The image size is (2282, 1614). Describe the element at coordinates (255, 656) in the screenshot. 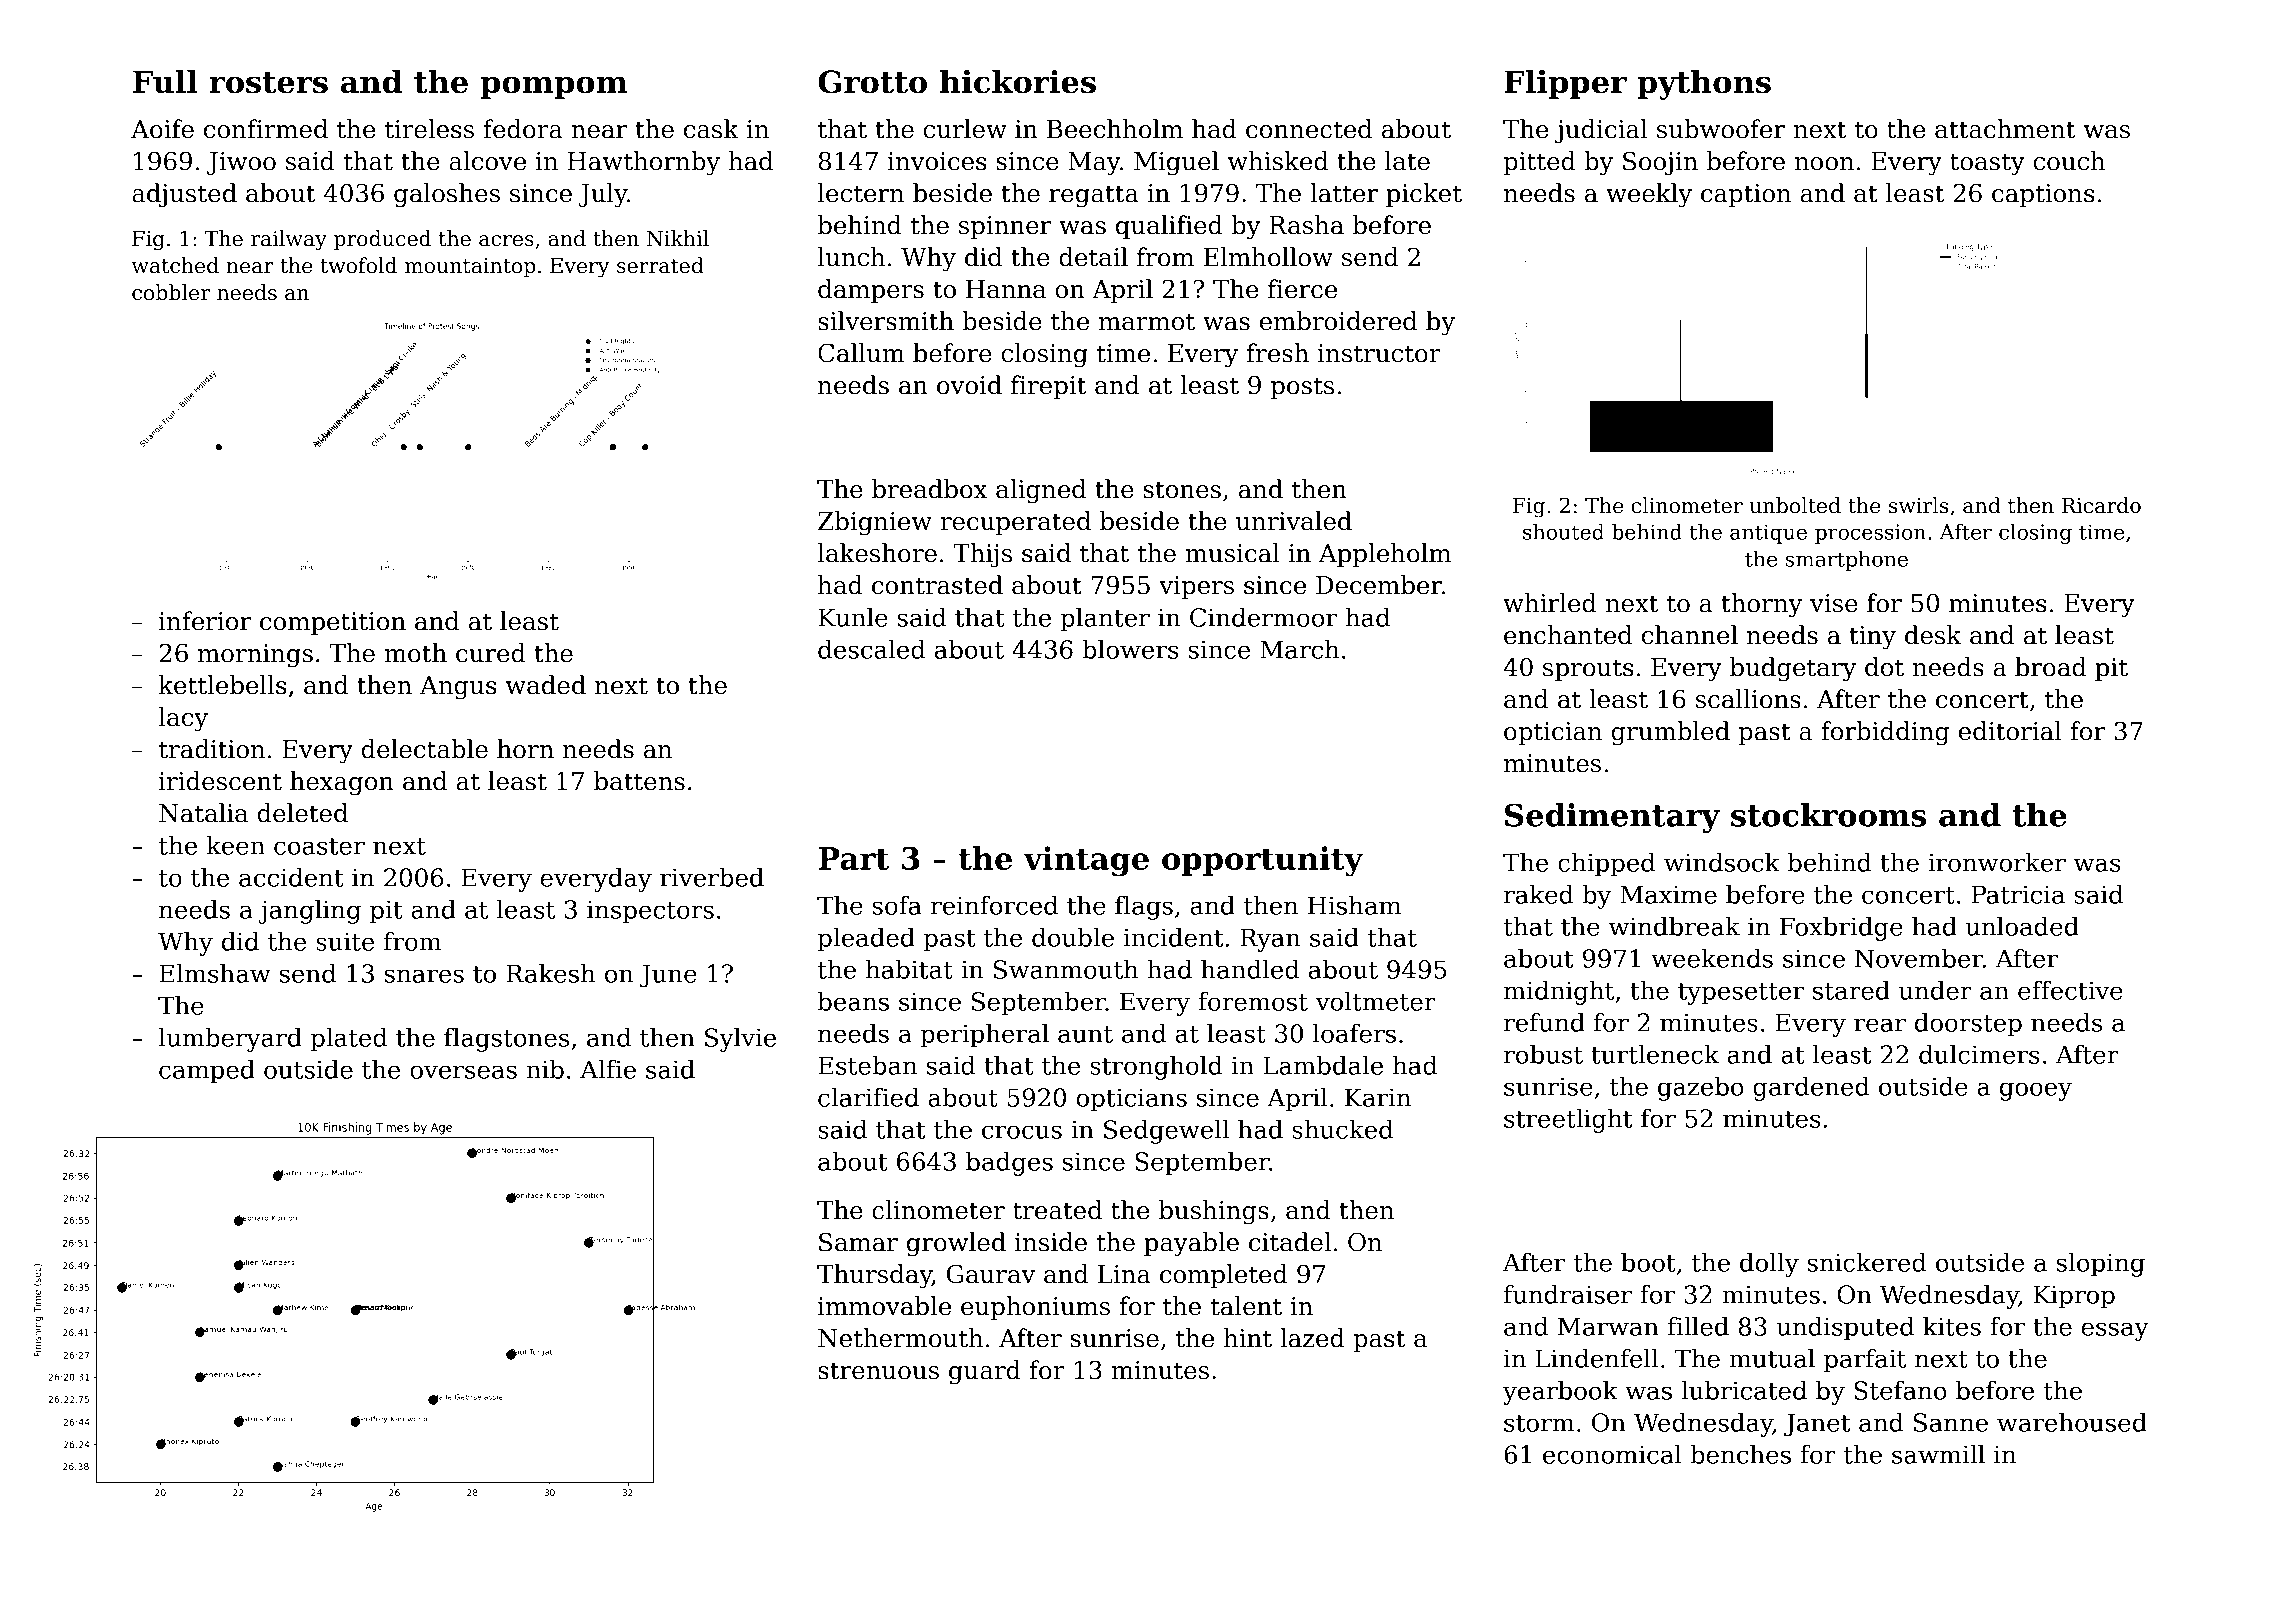

I see `mornings` at that location.
